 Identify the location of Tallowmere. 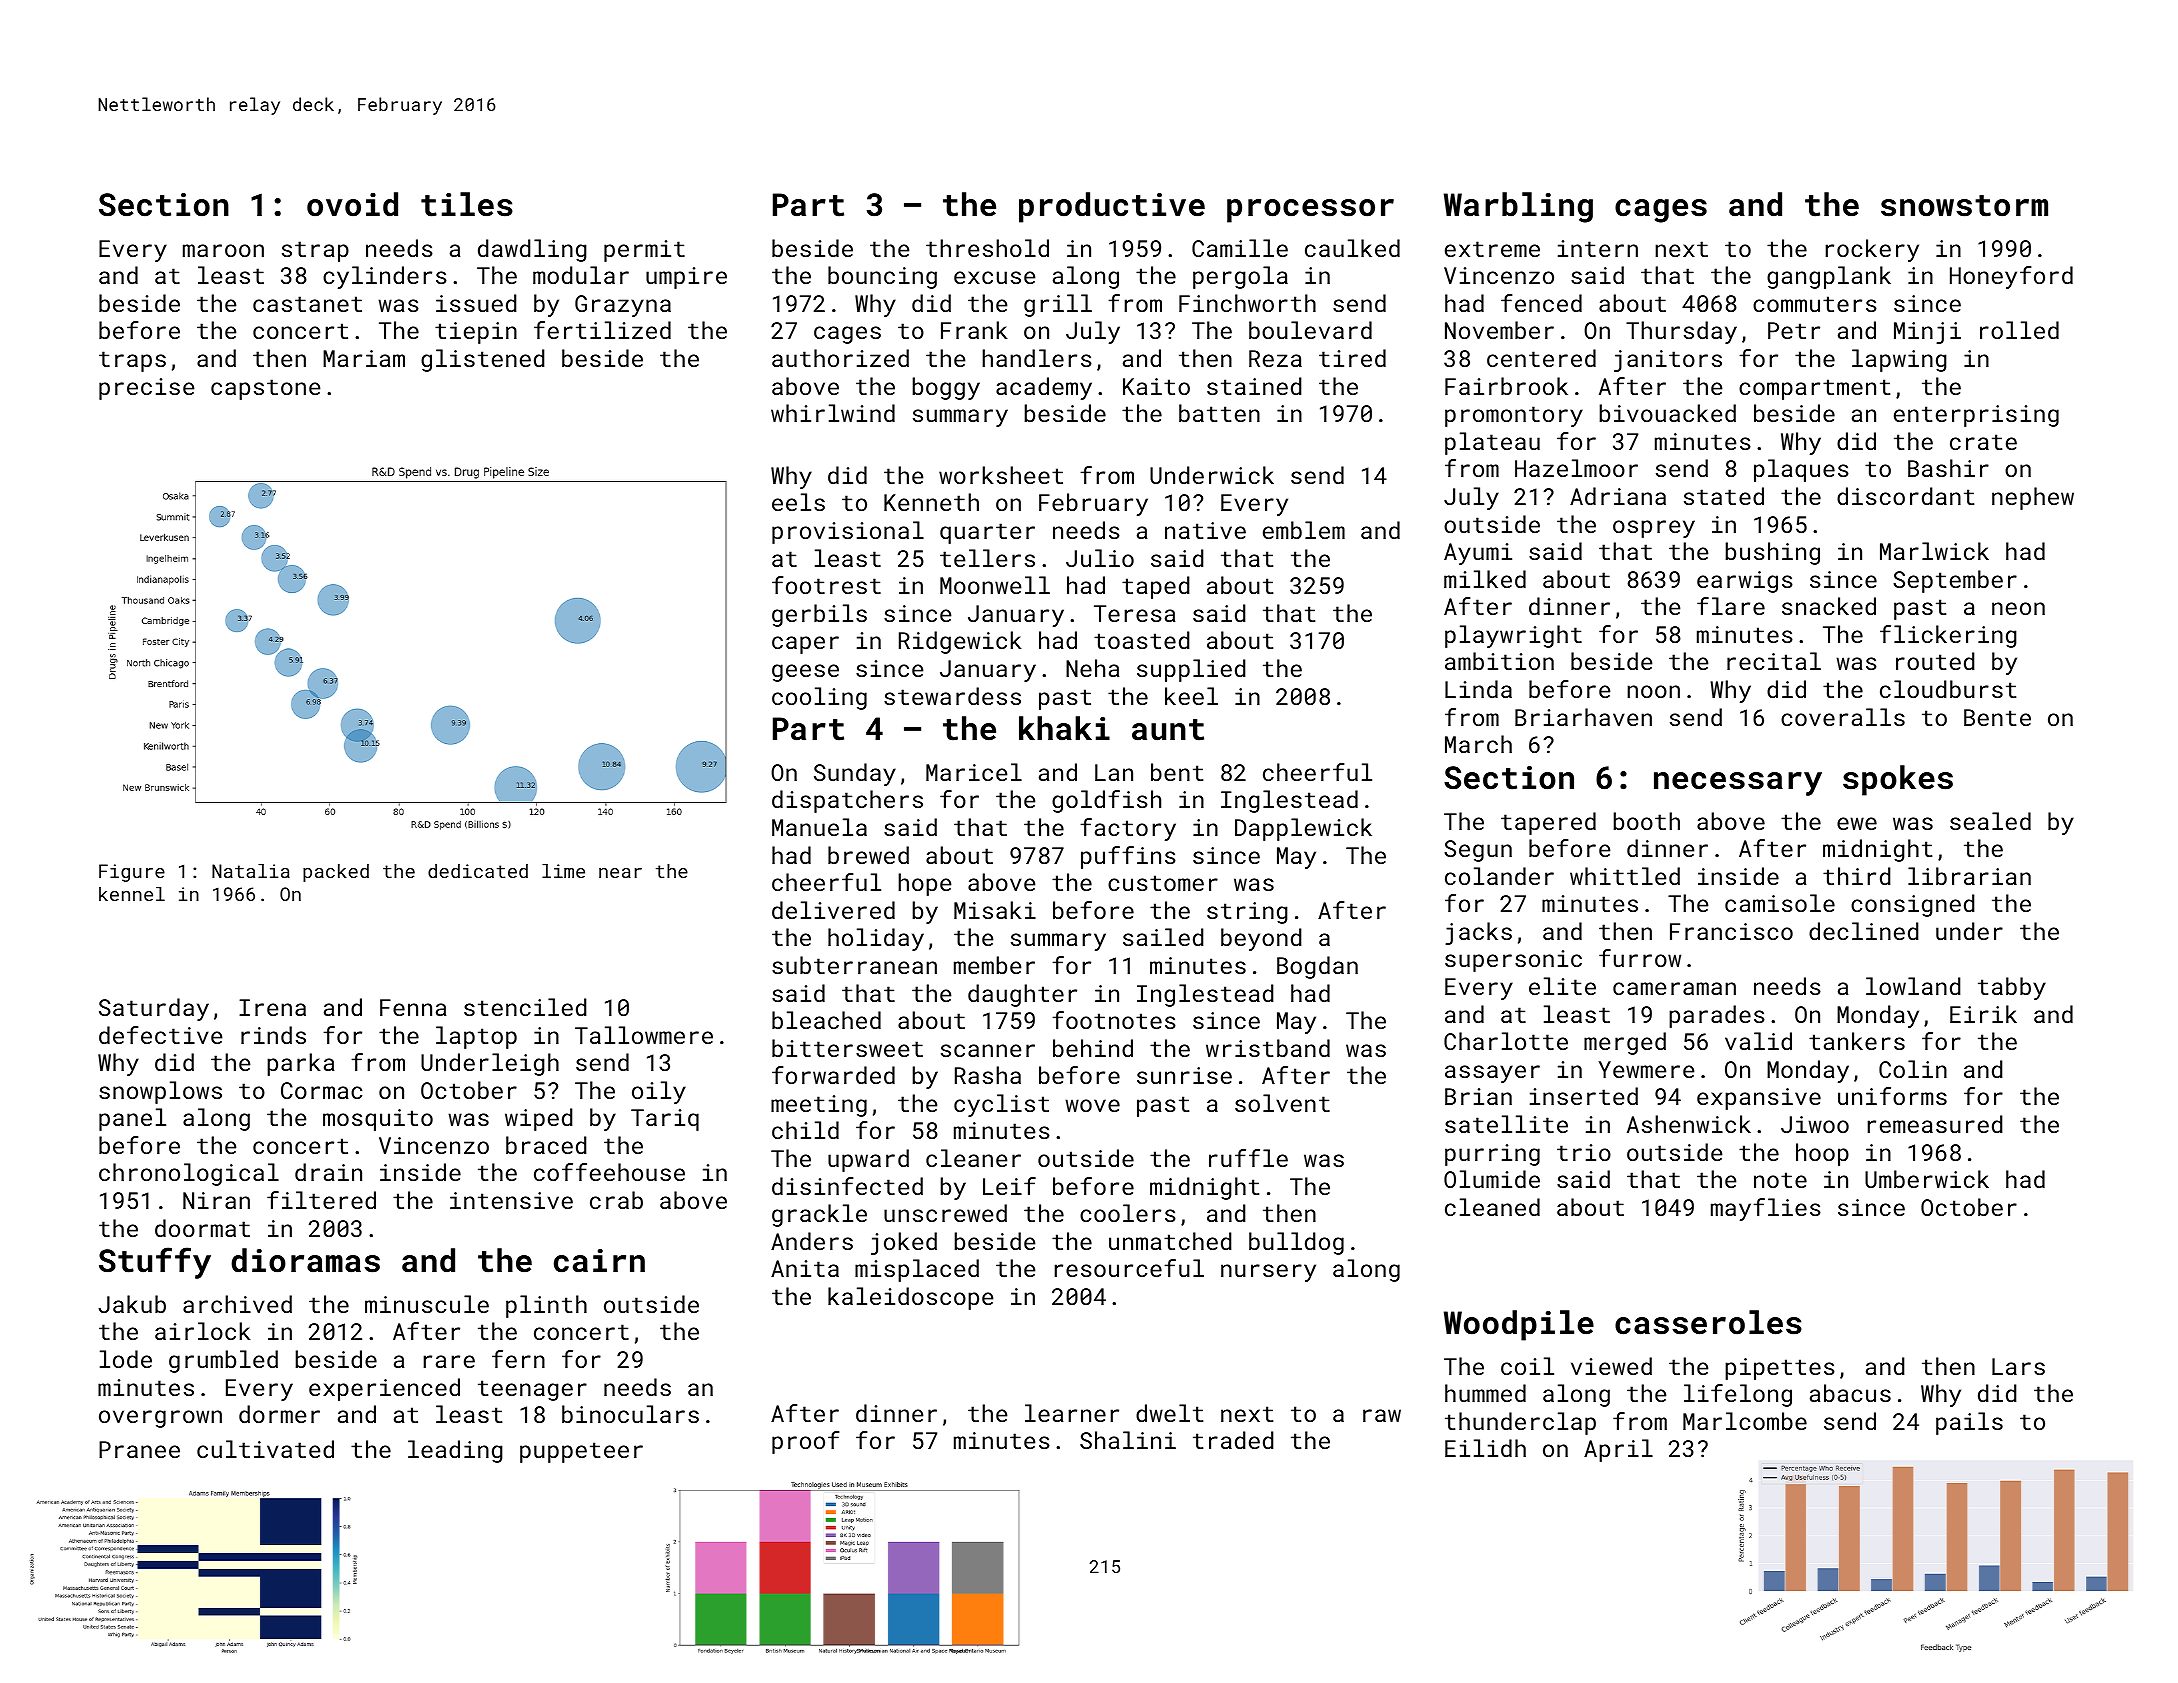
(644, 1035).
